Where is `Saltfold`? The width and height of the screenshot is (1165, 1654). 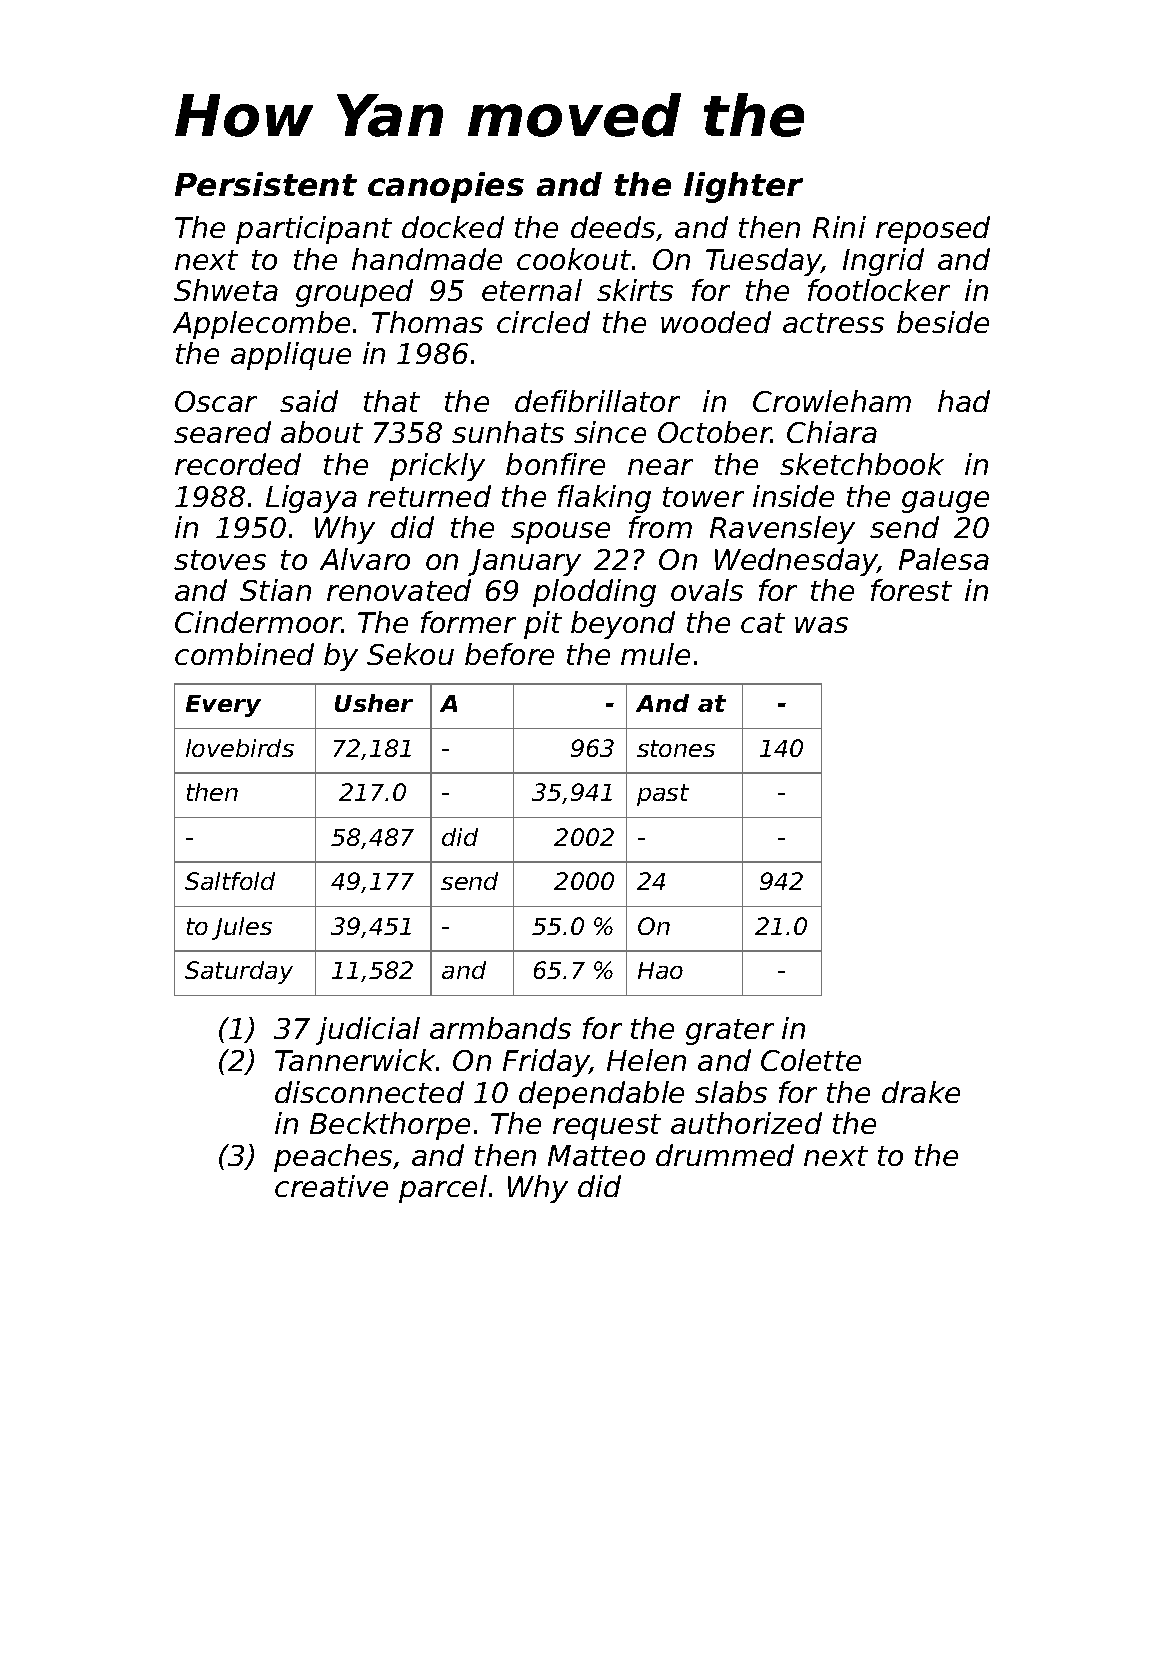
Saltfold is located at coordinates (230, 881).
